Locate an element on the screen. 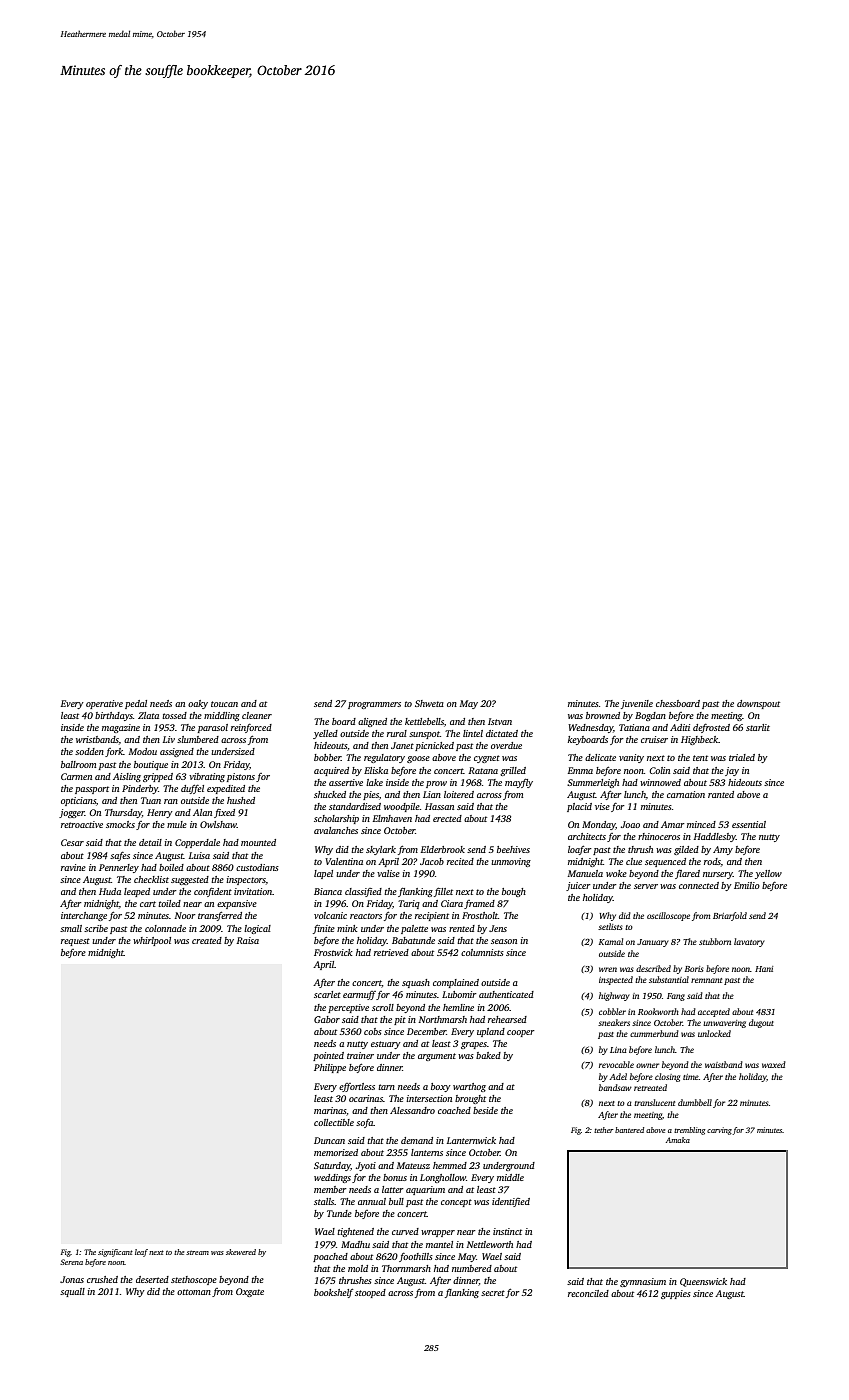 This screenshot has width=849, height=1400. stooped is located at coordinates (370, 1293).
